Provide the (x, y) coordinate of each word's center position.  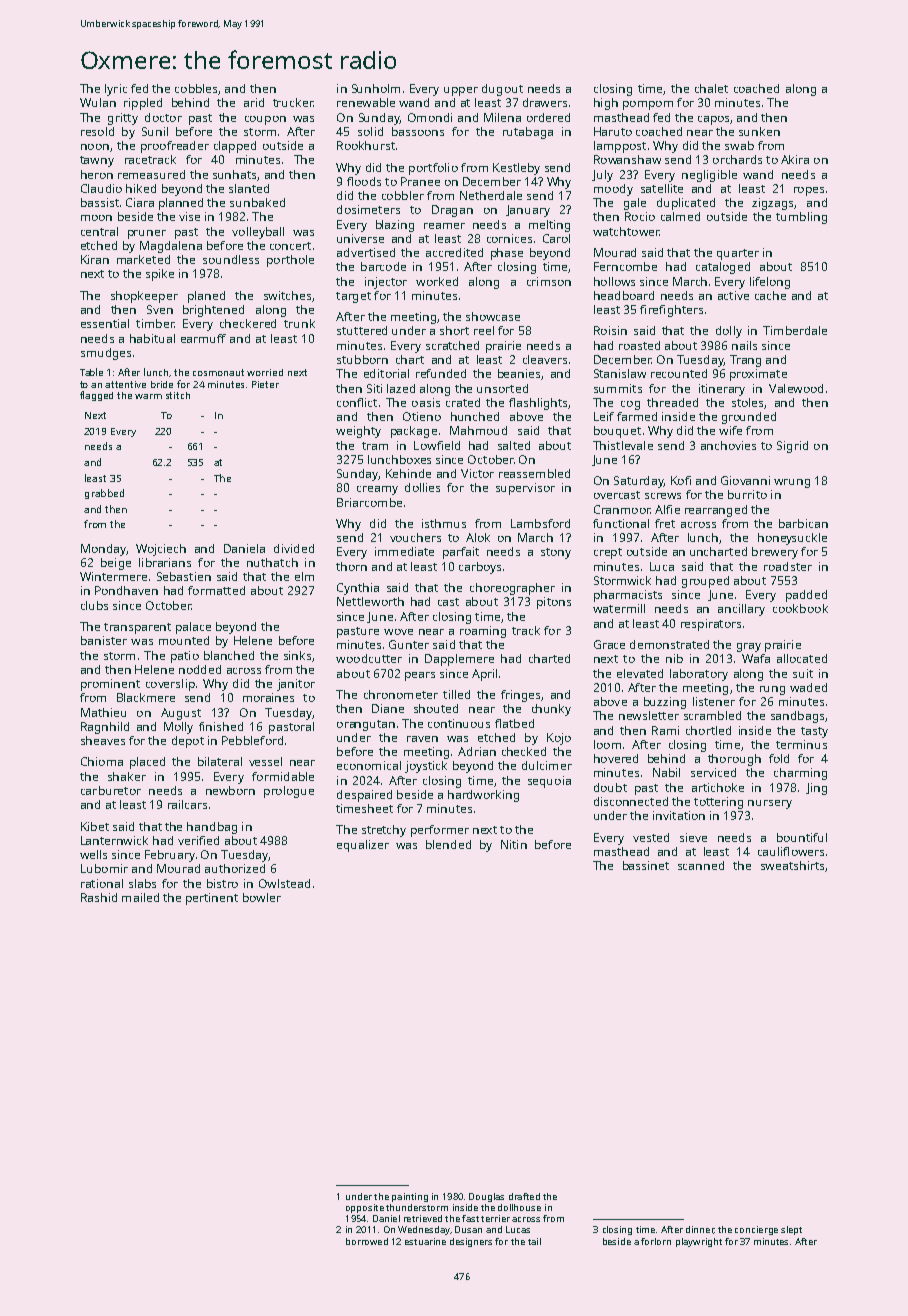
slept (791, 1230)
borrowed (367, 1241)
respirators (711, 625)
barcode (383, 266)
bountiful (802, 837)
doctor (163, 117)
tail (534, 1241)
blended (448, 844)
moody (613, 190)
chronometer (401, 694)
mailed (140, 897)
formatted (216, 590)
